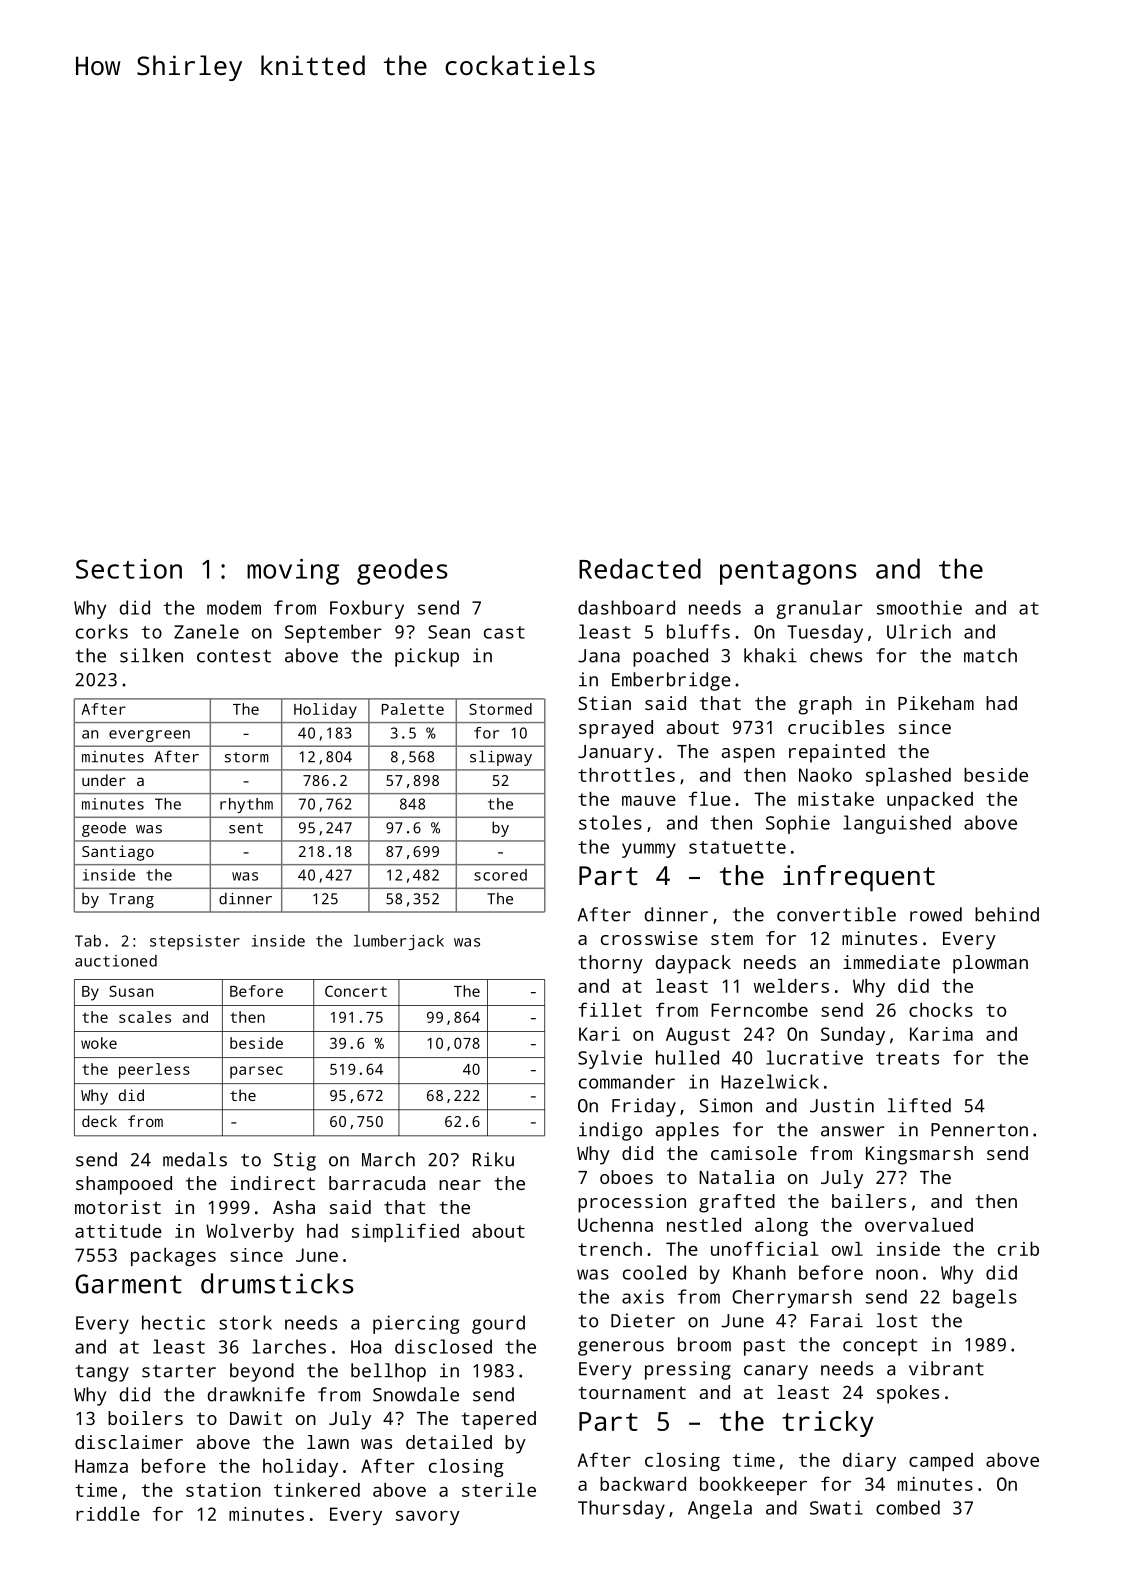 This screenshot has height=1587, width=1122. What do you see at coordinates (621, 1509) in the screenshot?
I see `Thursday` at bounding box center [621, 1509].
